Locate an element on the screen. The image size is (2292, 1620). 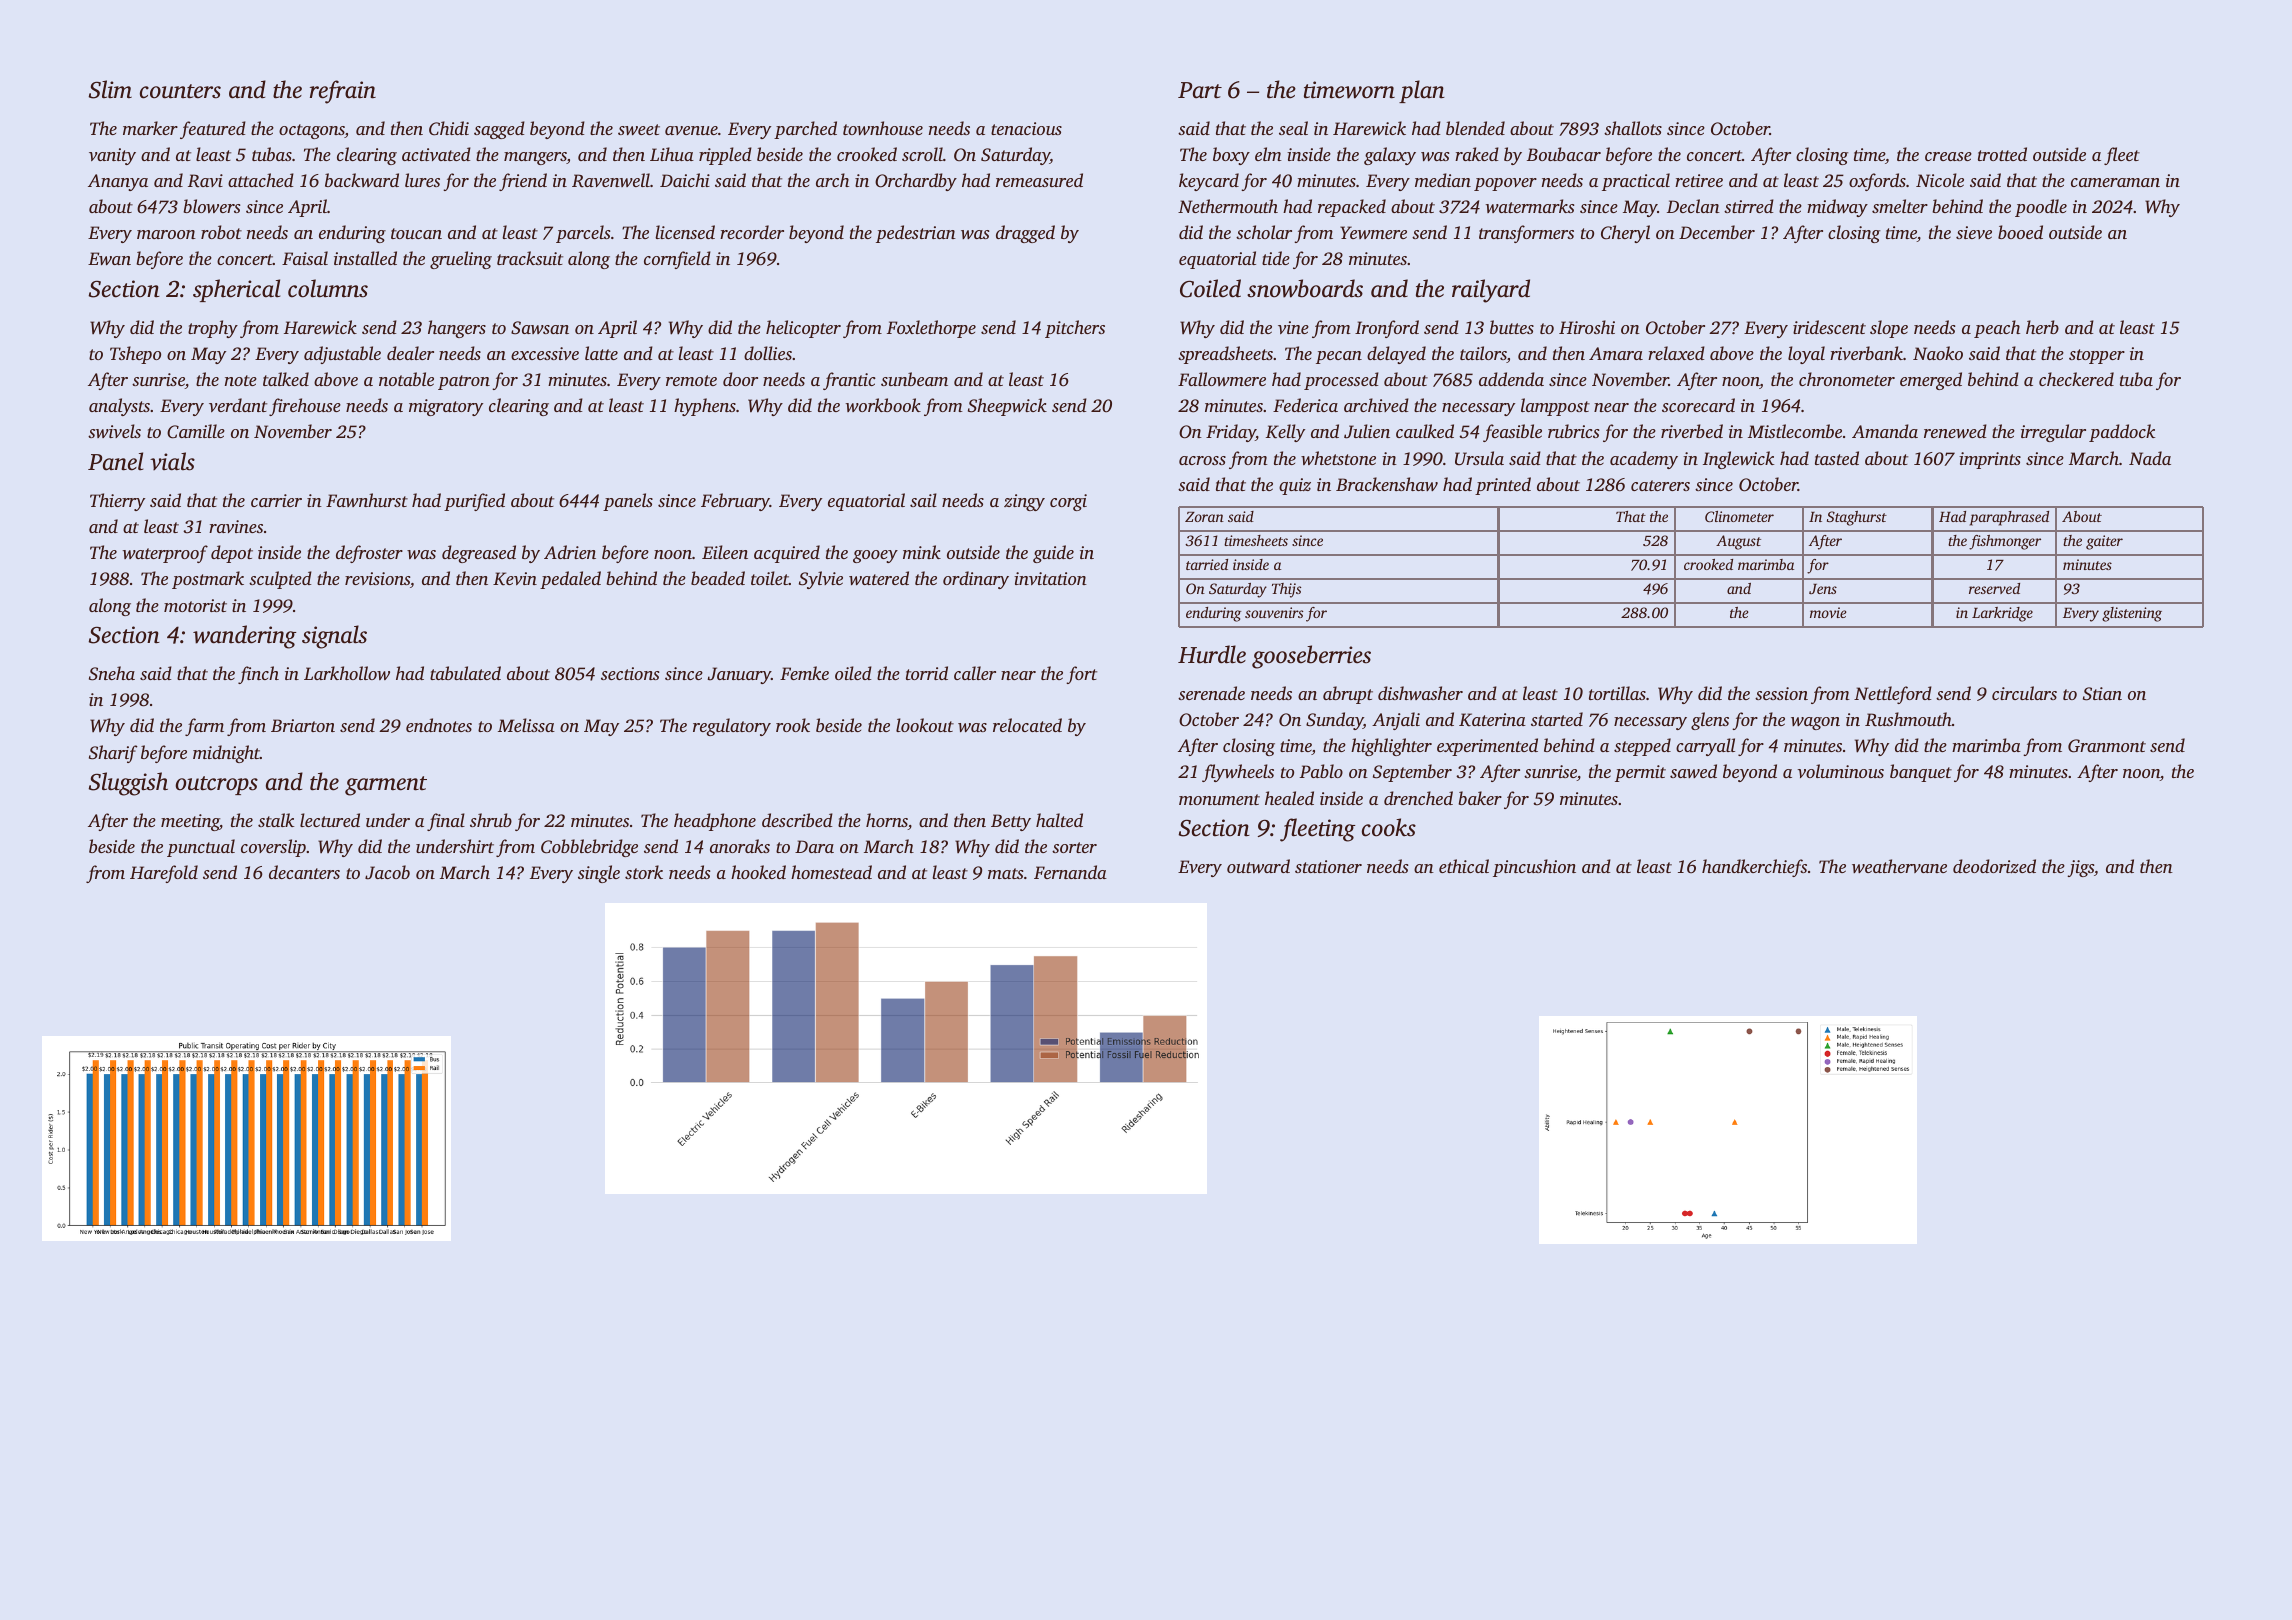
stationer is located at coordinates (1328, 866).
